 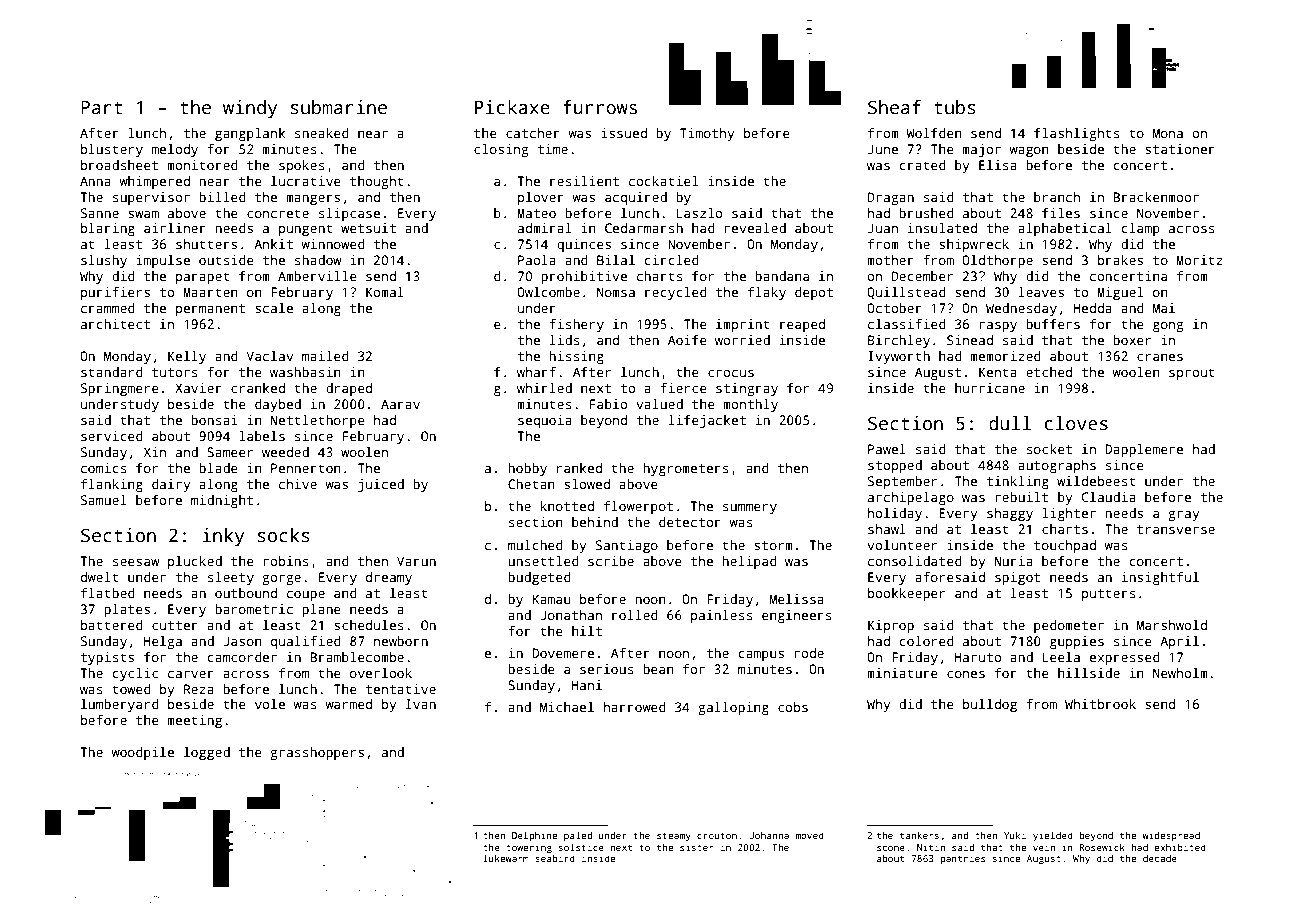 I want to click on harrowed, so click(x=635, y=707).
